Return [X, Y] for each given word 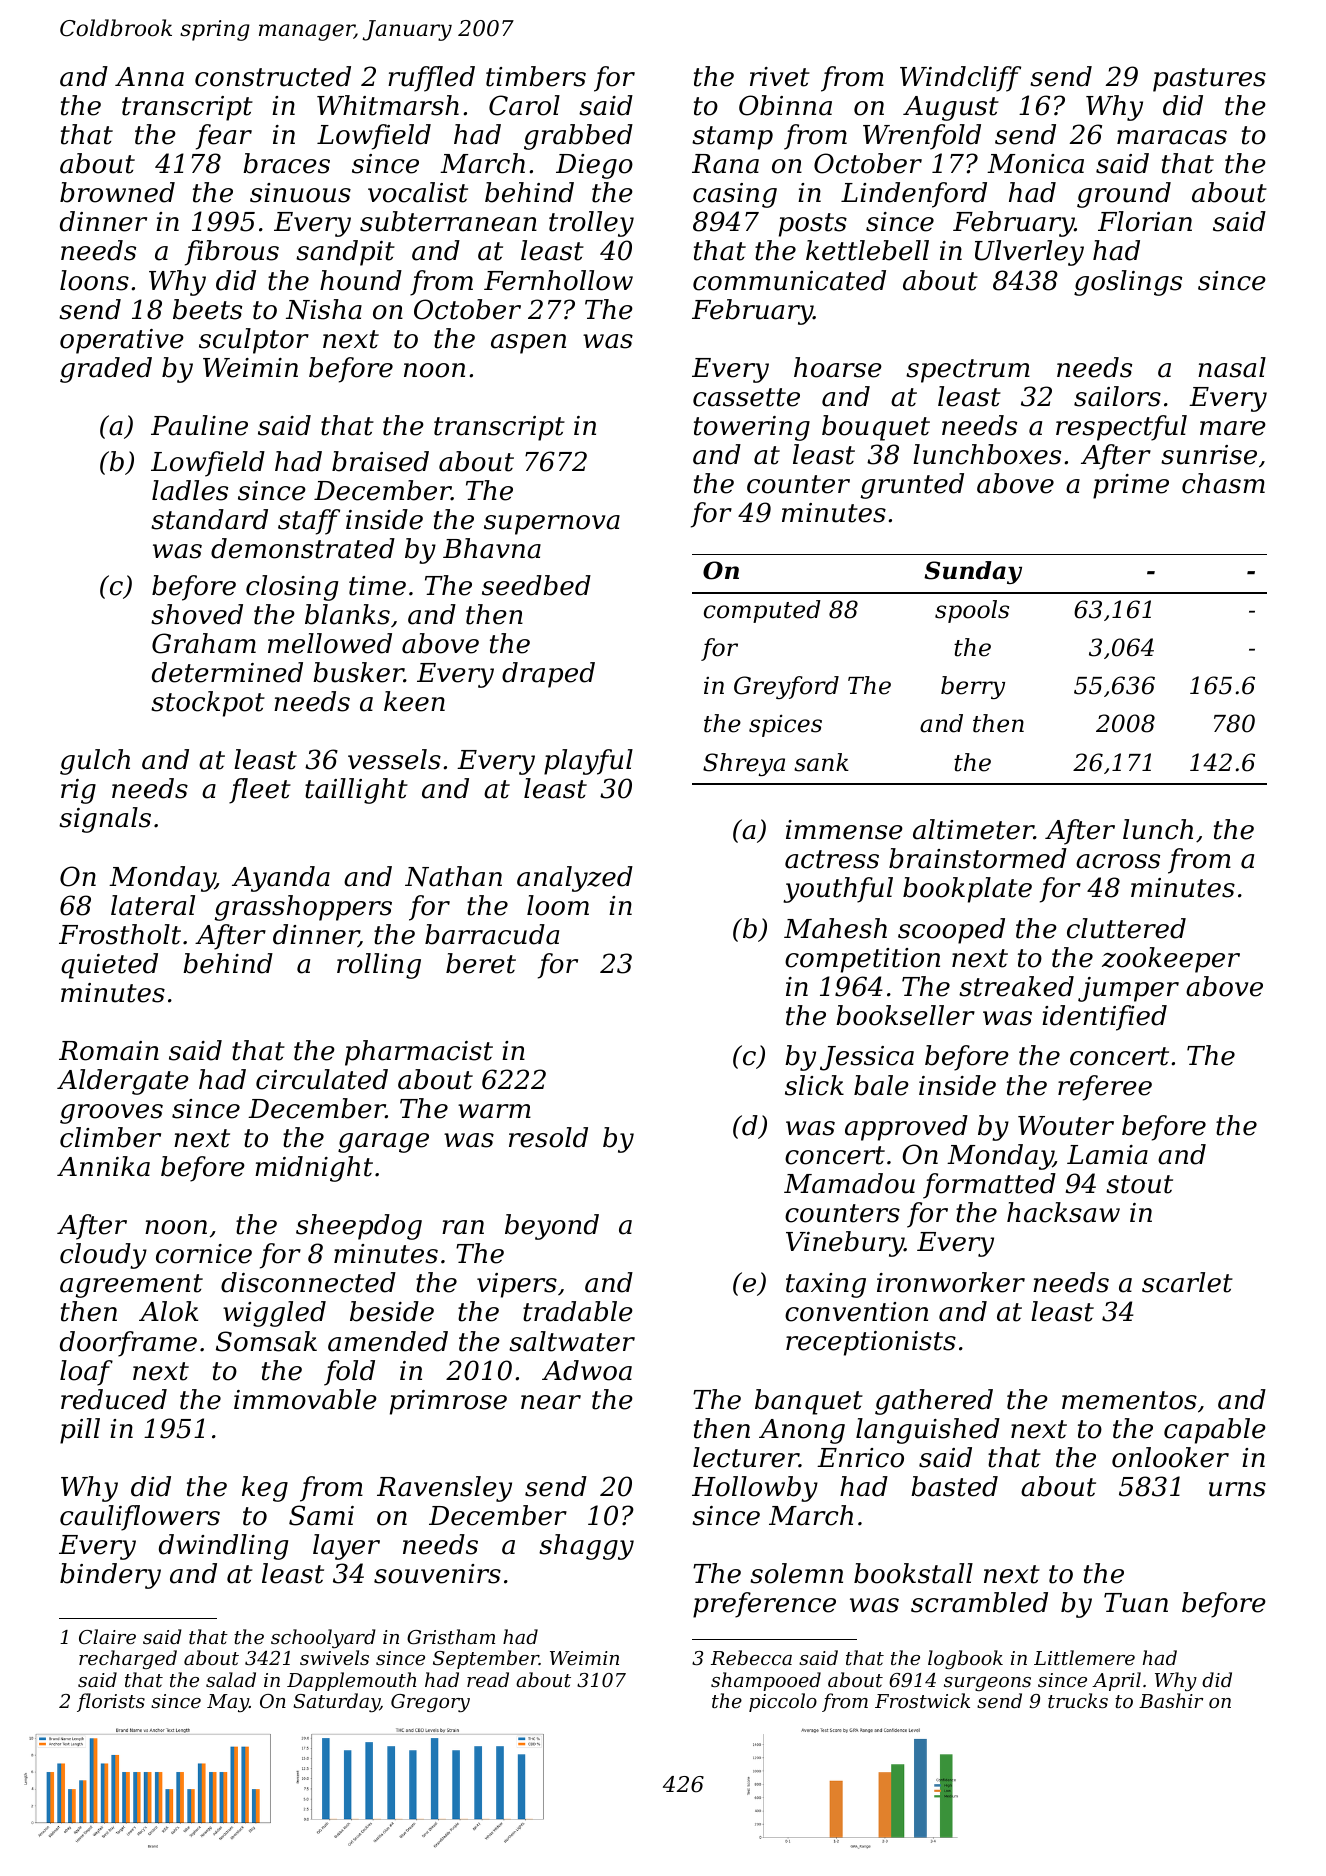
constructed [273, 76]
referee [1105, 1088]
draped [548, 675]
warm [494, 1111]
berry [973, 687]
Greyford [786, 687]
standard [209, 519]
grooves [111, 1114]
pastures [1209, 80]
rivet [780, 77]
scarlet [1187, 1282]
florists [111, 1702]
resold [548, 1137]
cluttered [1126, 928]
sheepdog [359, 1227]
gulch [95, 762]
